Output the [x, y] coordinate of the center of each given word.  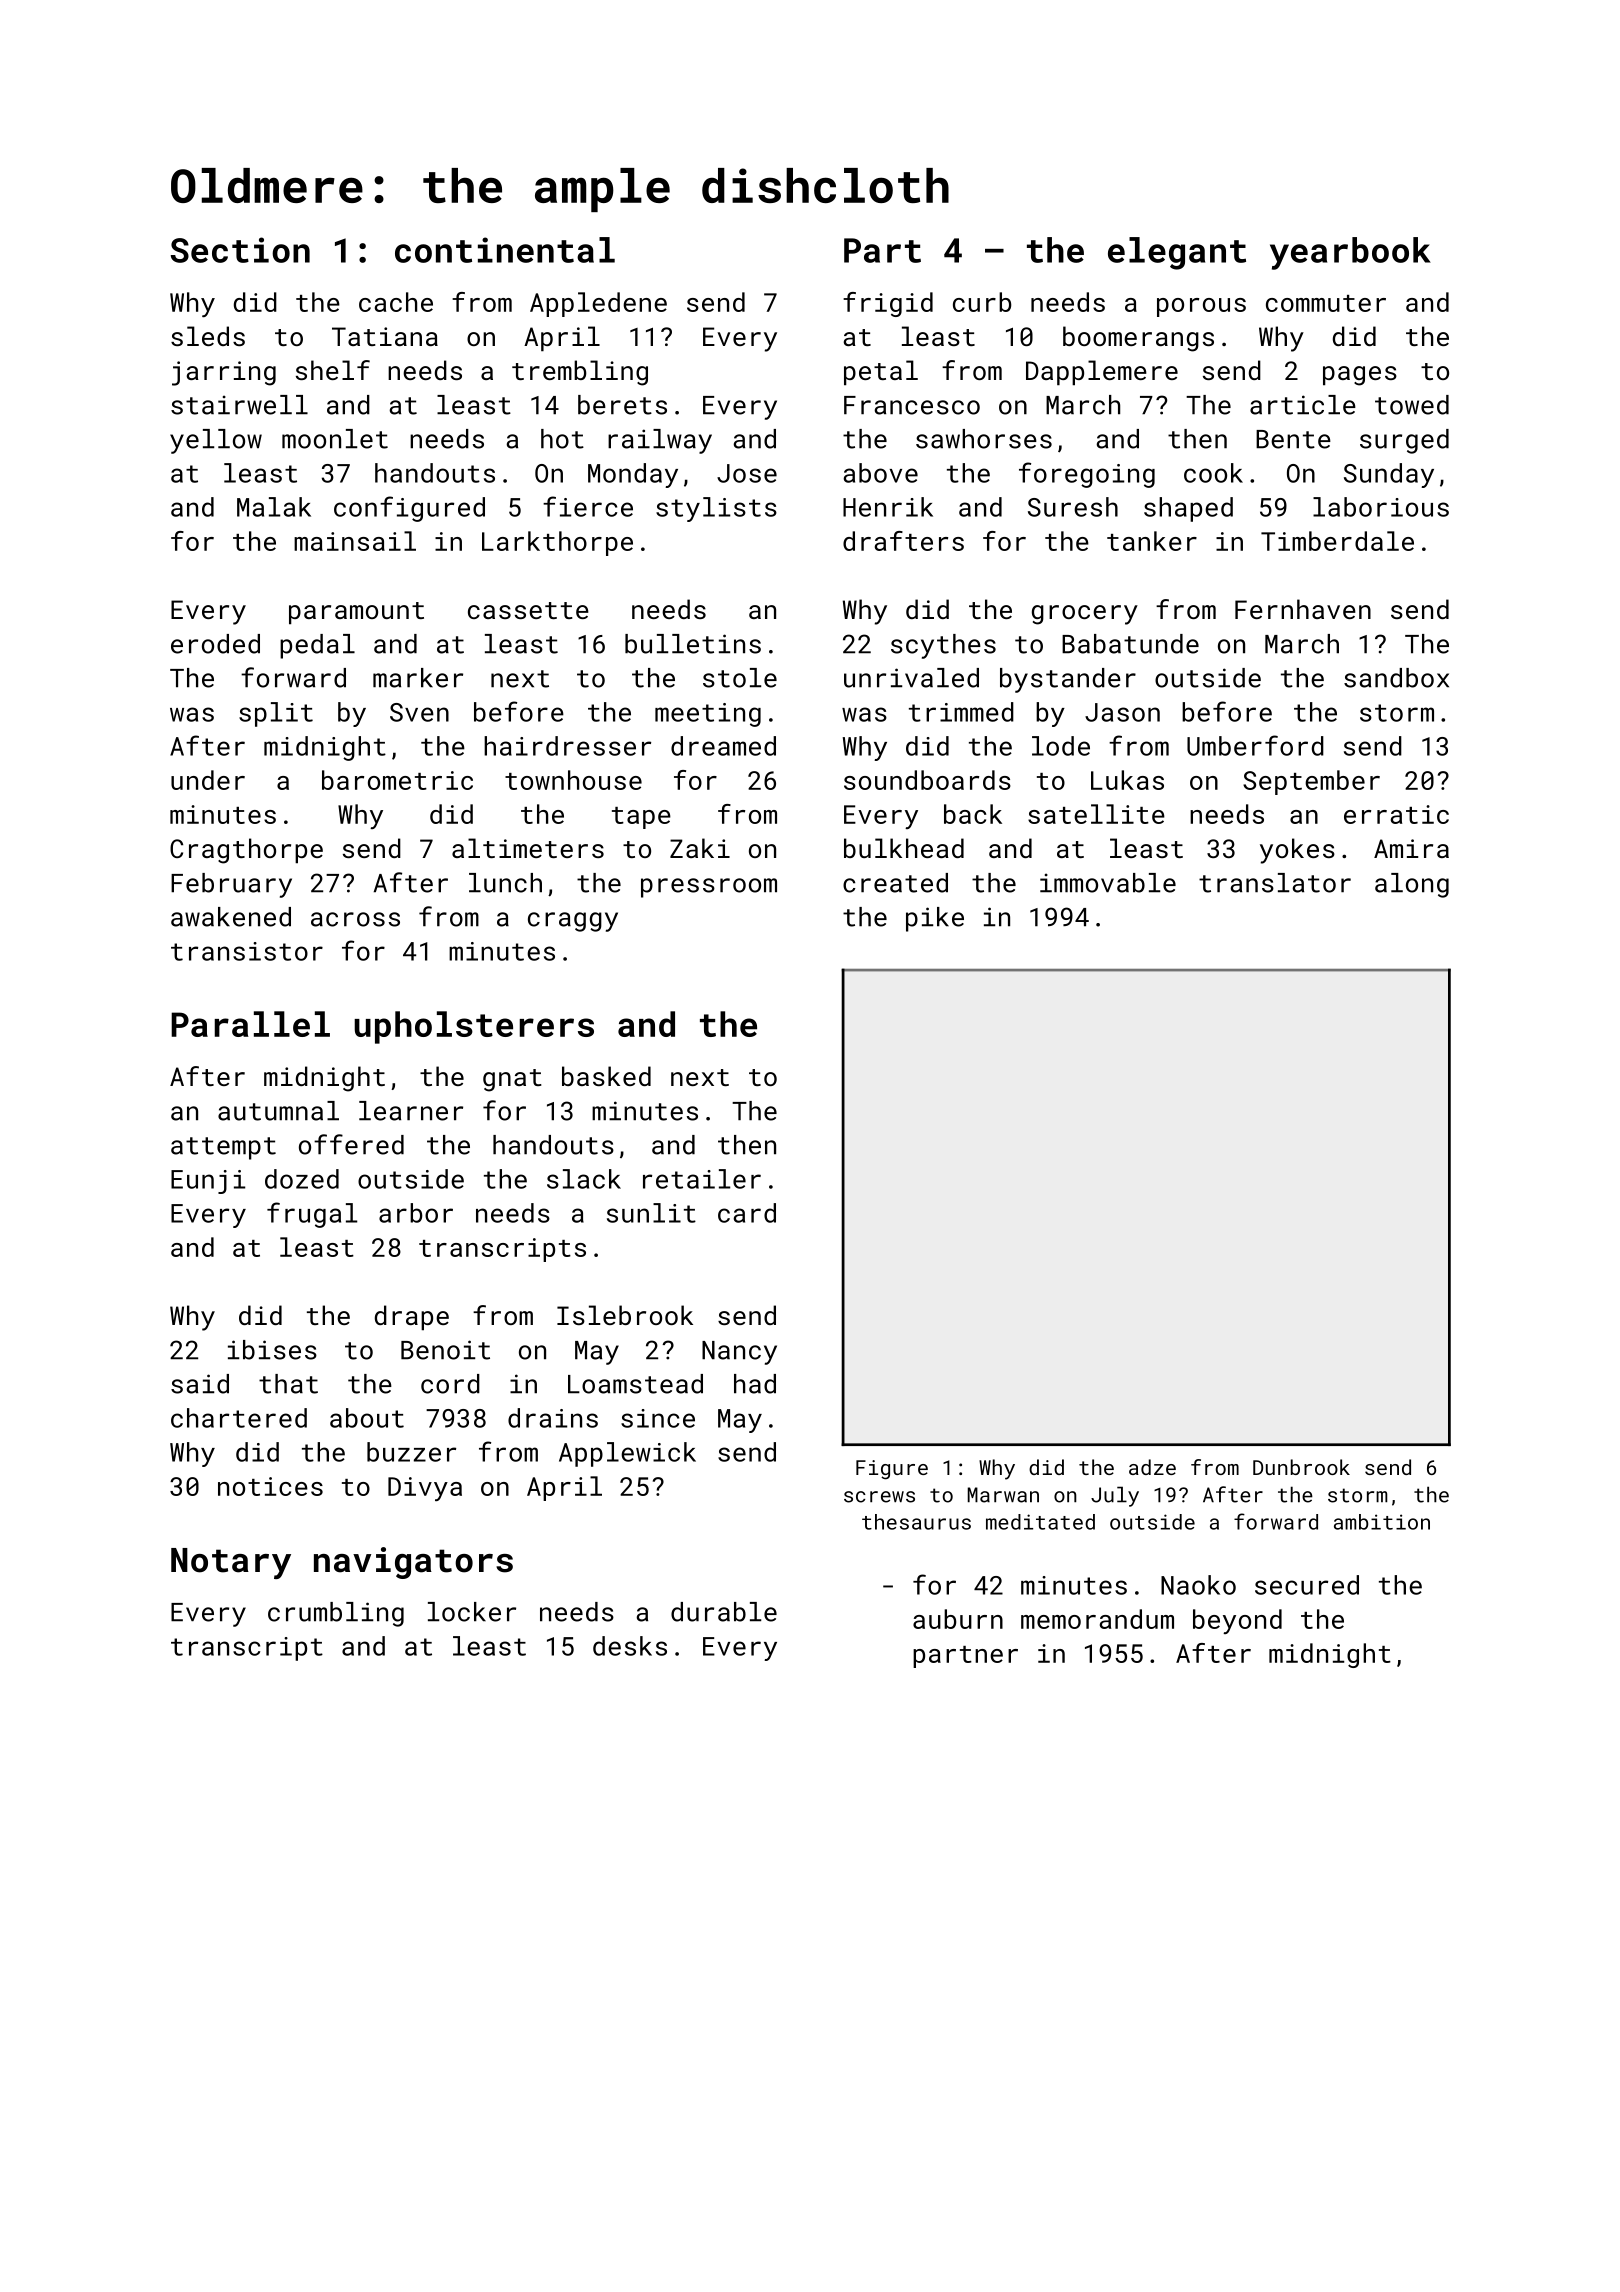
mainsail [355, 541]
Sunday [1389, 475]
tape [641, 818]
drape [412, 1317]
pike [935, 919]
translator [1275, 883]
